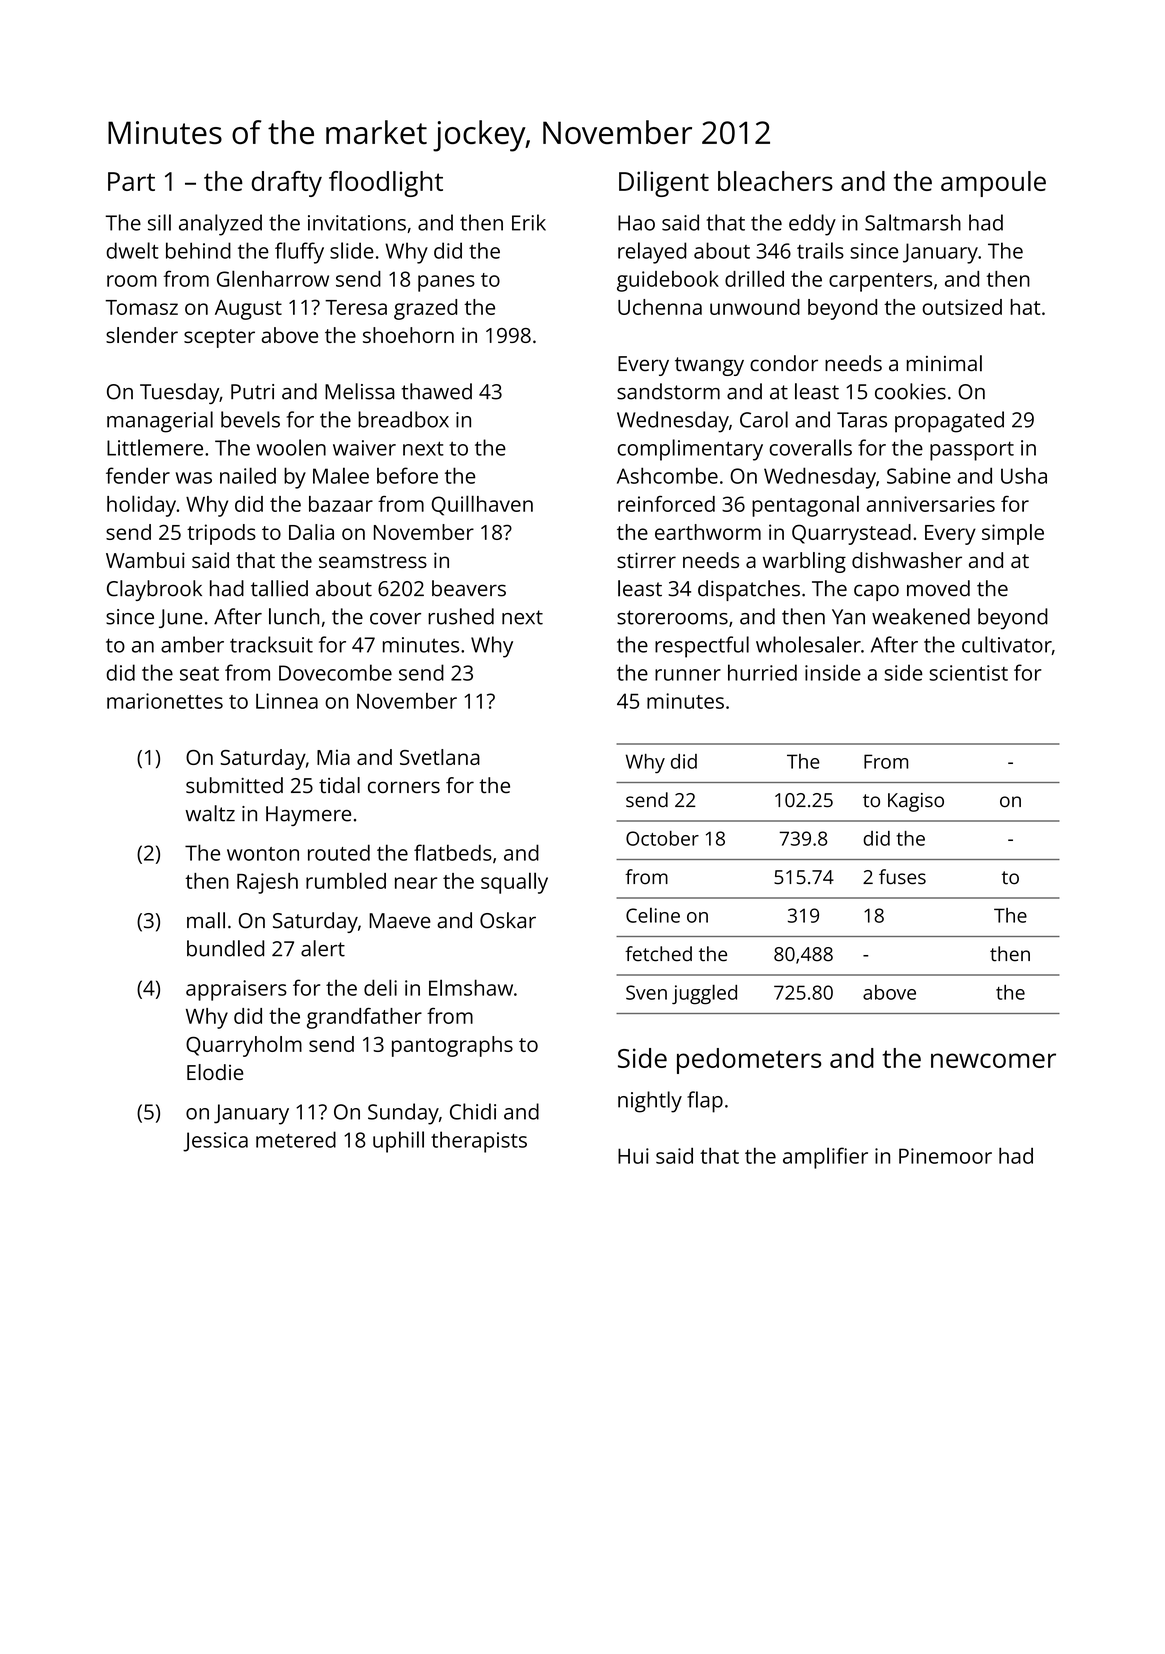 The height and width of the image is (1654, 1165). I want to click on pentagonal, so click(805, 506).
